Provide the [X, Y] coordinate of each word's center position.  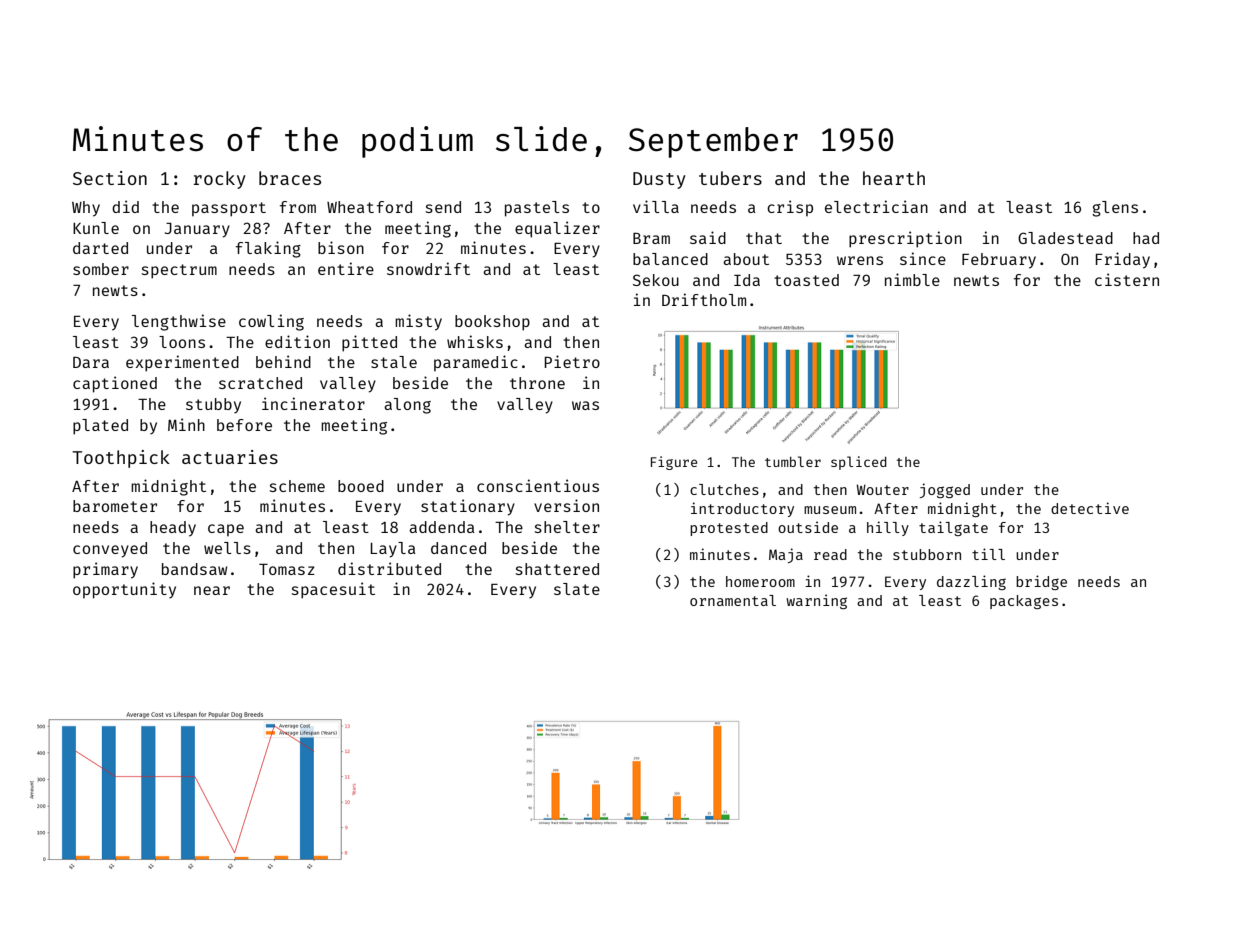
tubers [730, 178]
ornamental [733, 600]
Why [86, 209]
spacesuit [333, 590]
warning [816, 601]
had [1146, 238]
